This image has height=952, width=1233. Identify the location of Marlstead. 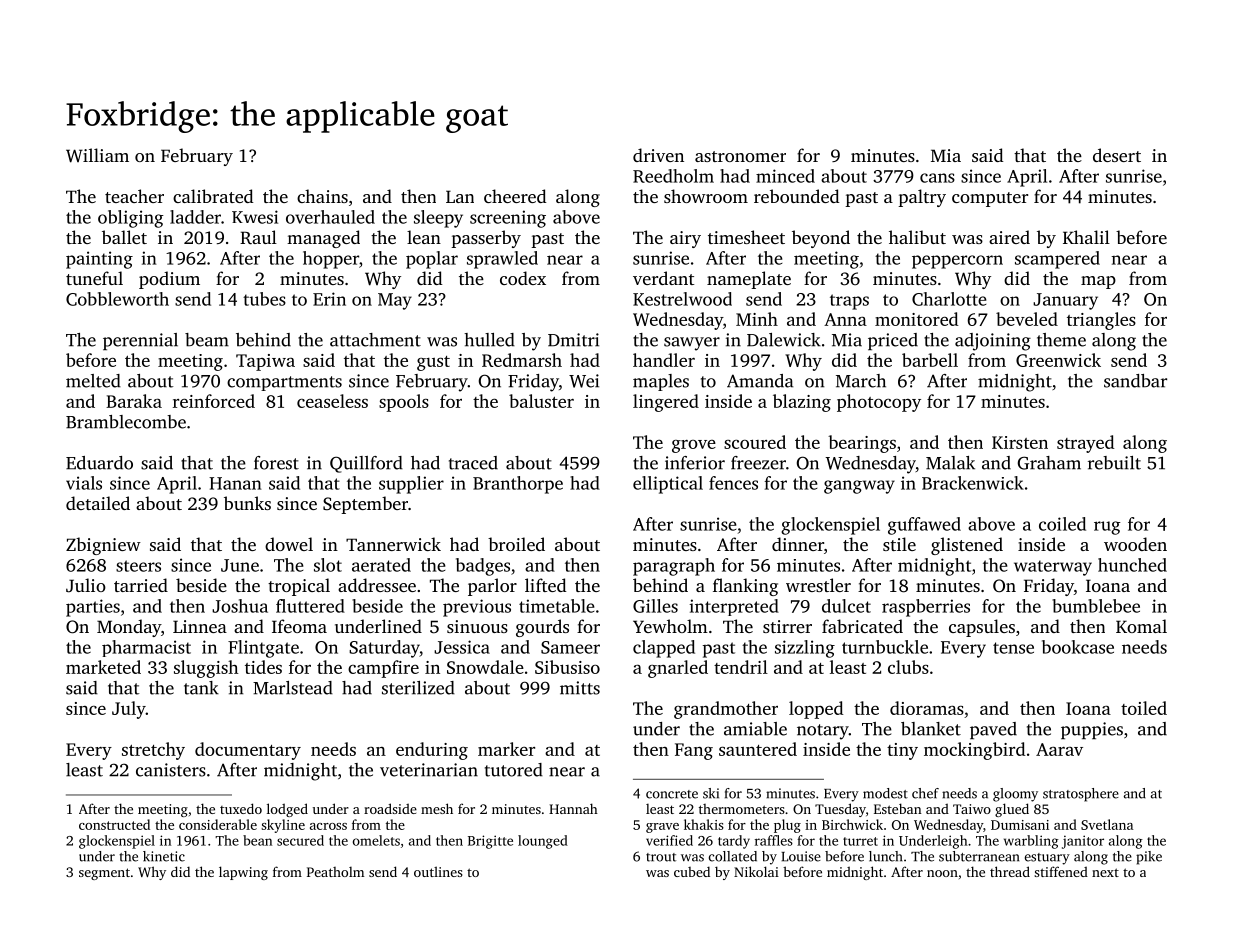
(293, 688).
